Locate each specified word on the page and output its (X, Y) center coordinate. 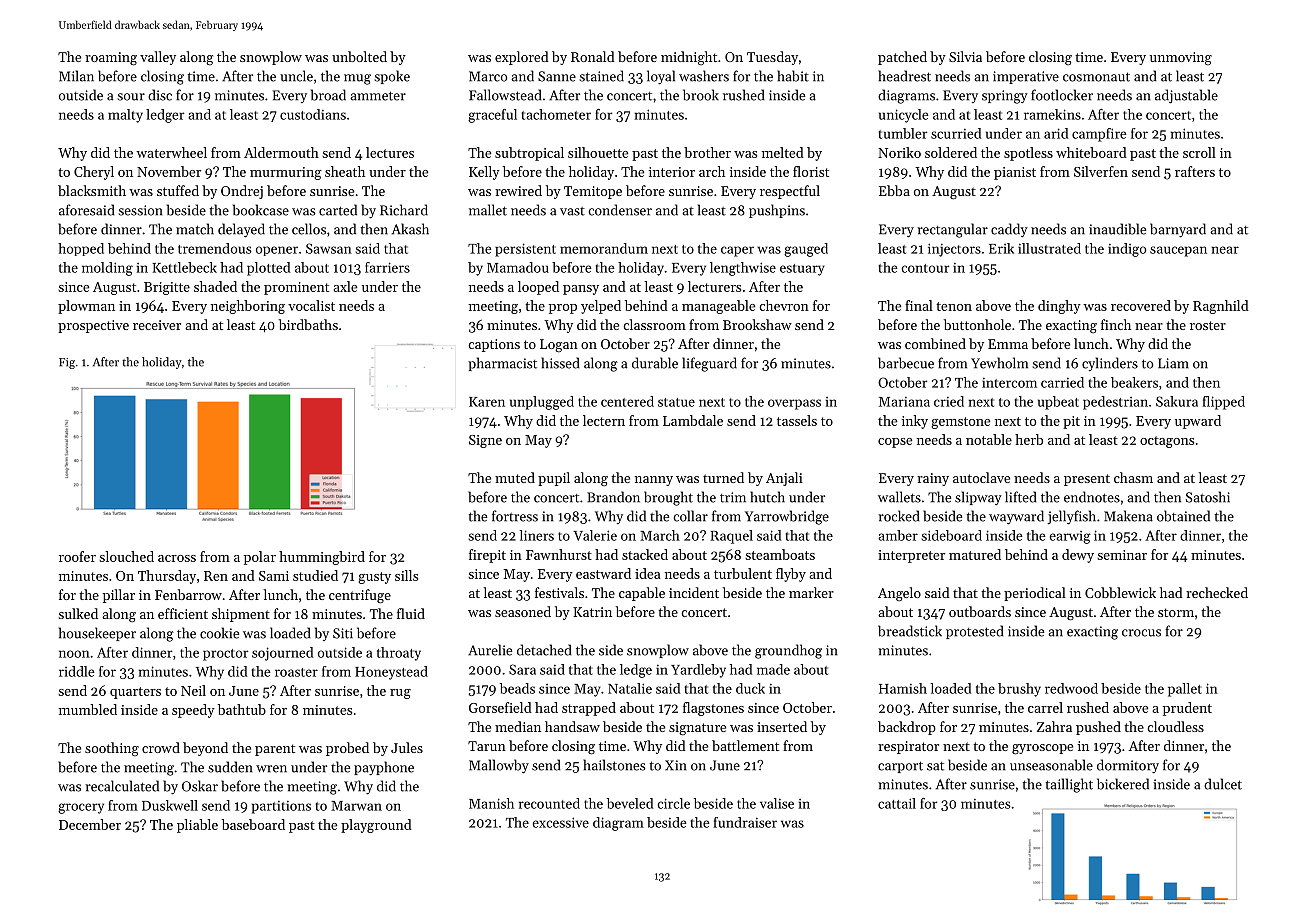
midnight (689, 58)
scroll (1199, 152)
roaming (111, 59)
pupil (554, 479)
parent (275, 750)
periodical (1035, 594)
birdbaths (308, 324)
